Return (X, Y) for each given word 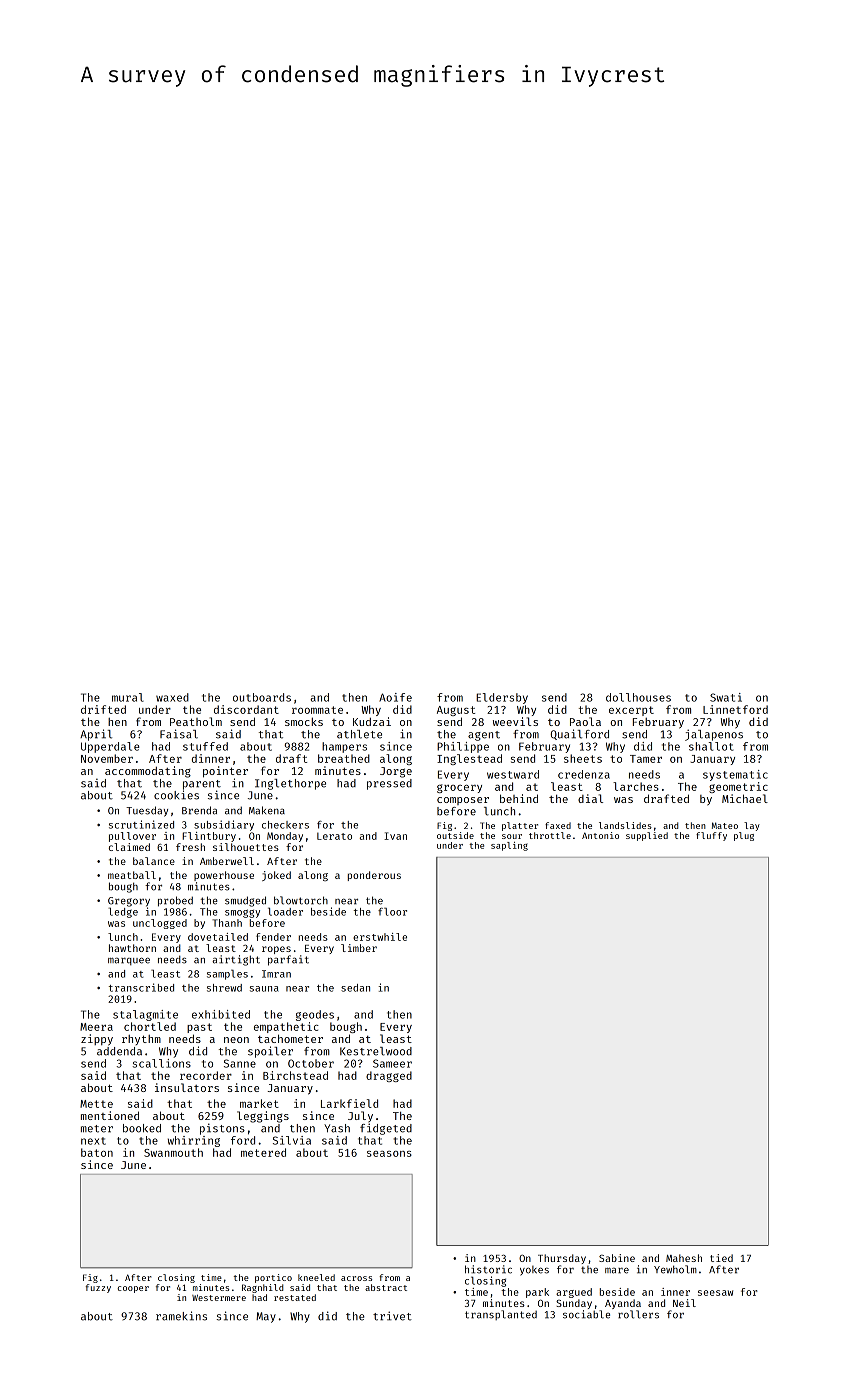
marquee (129, 961)
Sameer (392, 1063)
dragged (389, 1076)
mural (128, 697)
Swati (726, 697)
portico (273, 1278)
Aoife (395, 697)
